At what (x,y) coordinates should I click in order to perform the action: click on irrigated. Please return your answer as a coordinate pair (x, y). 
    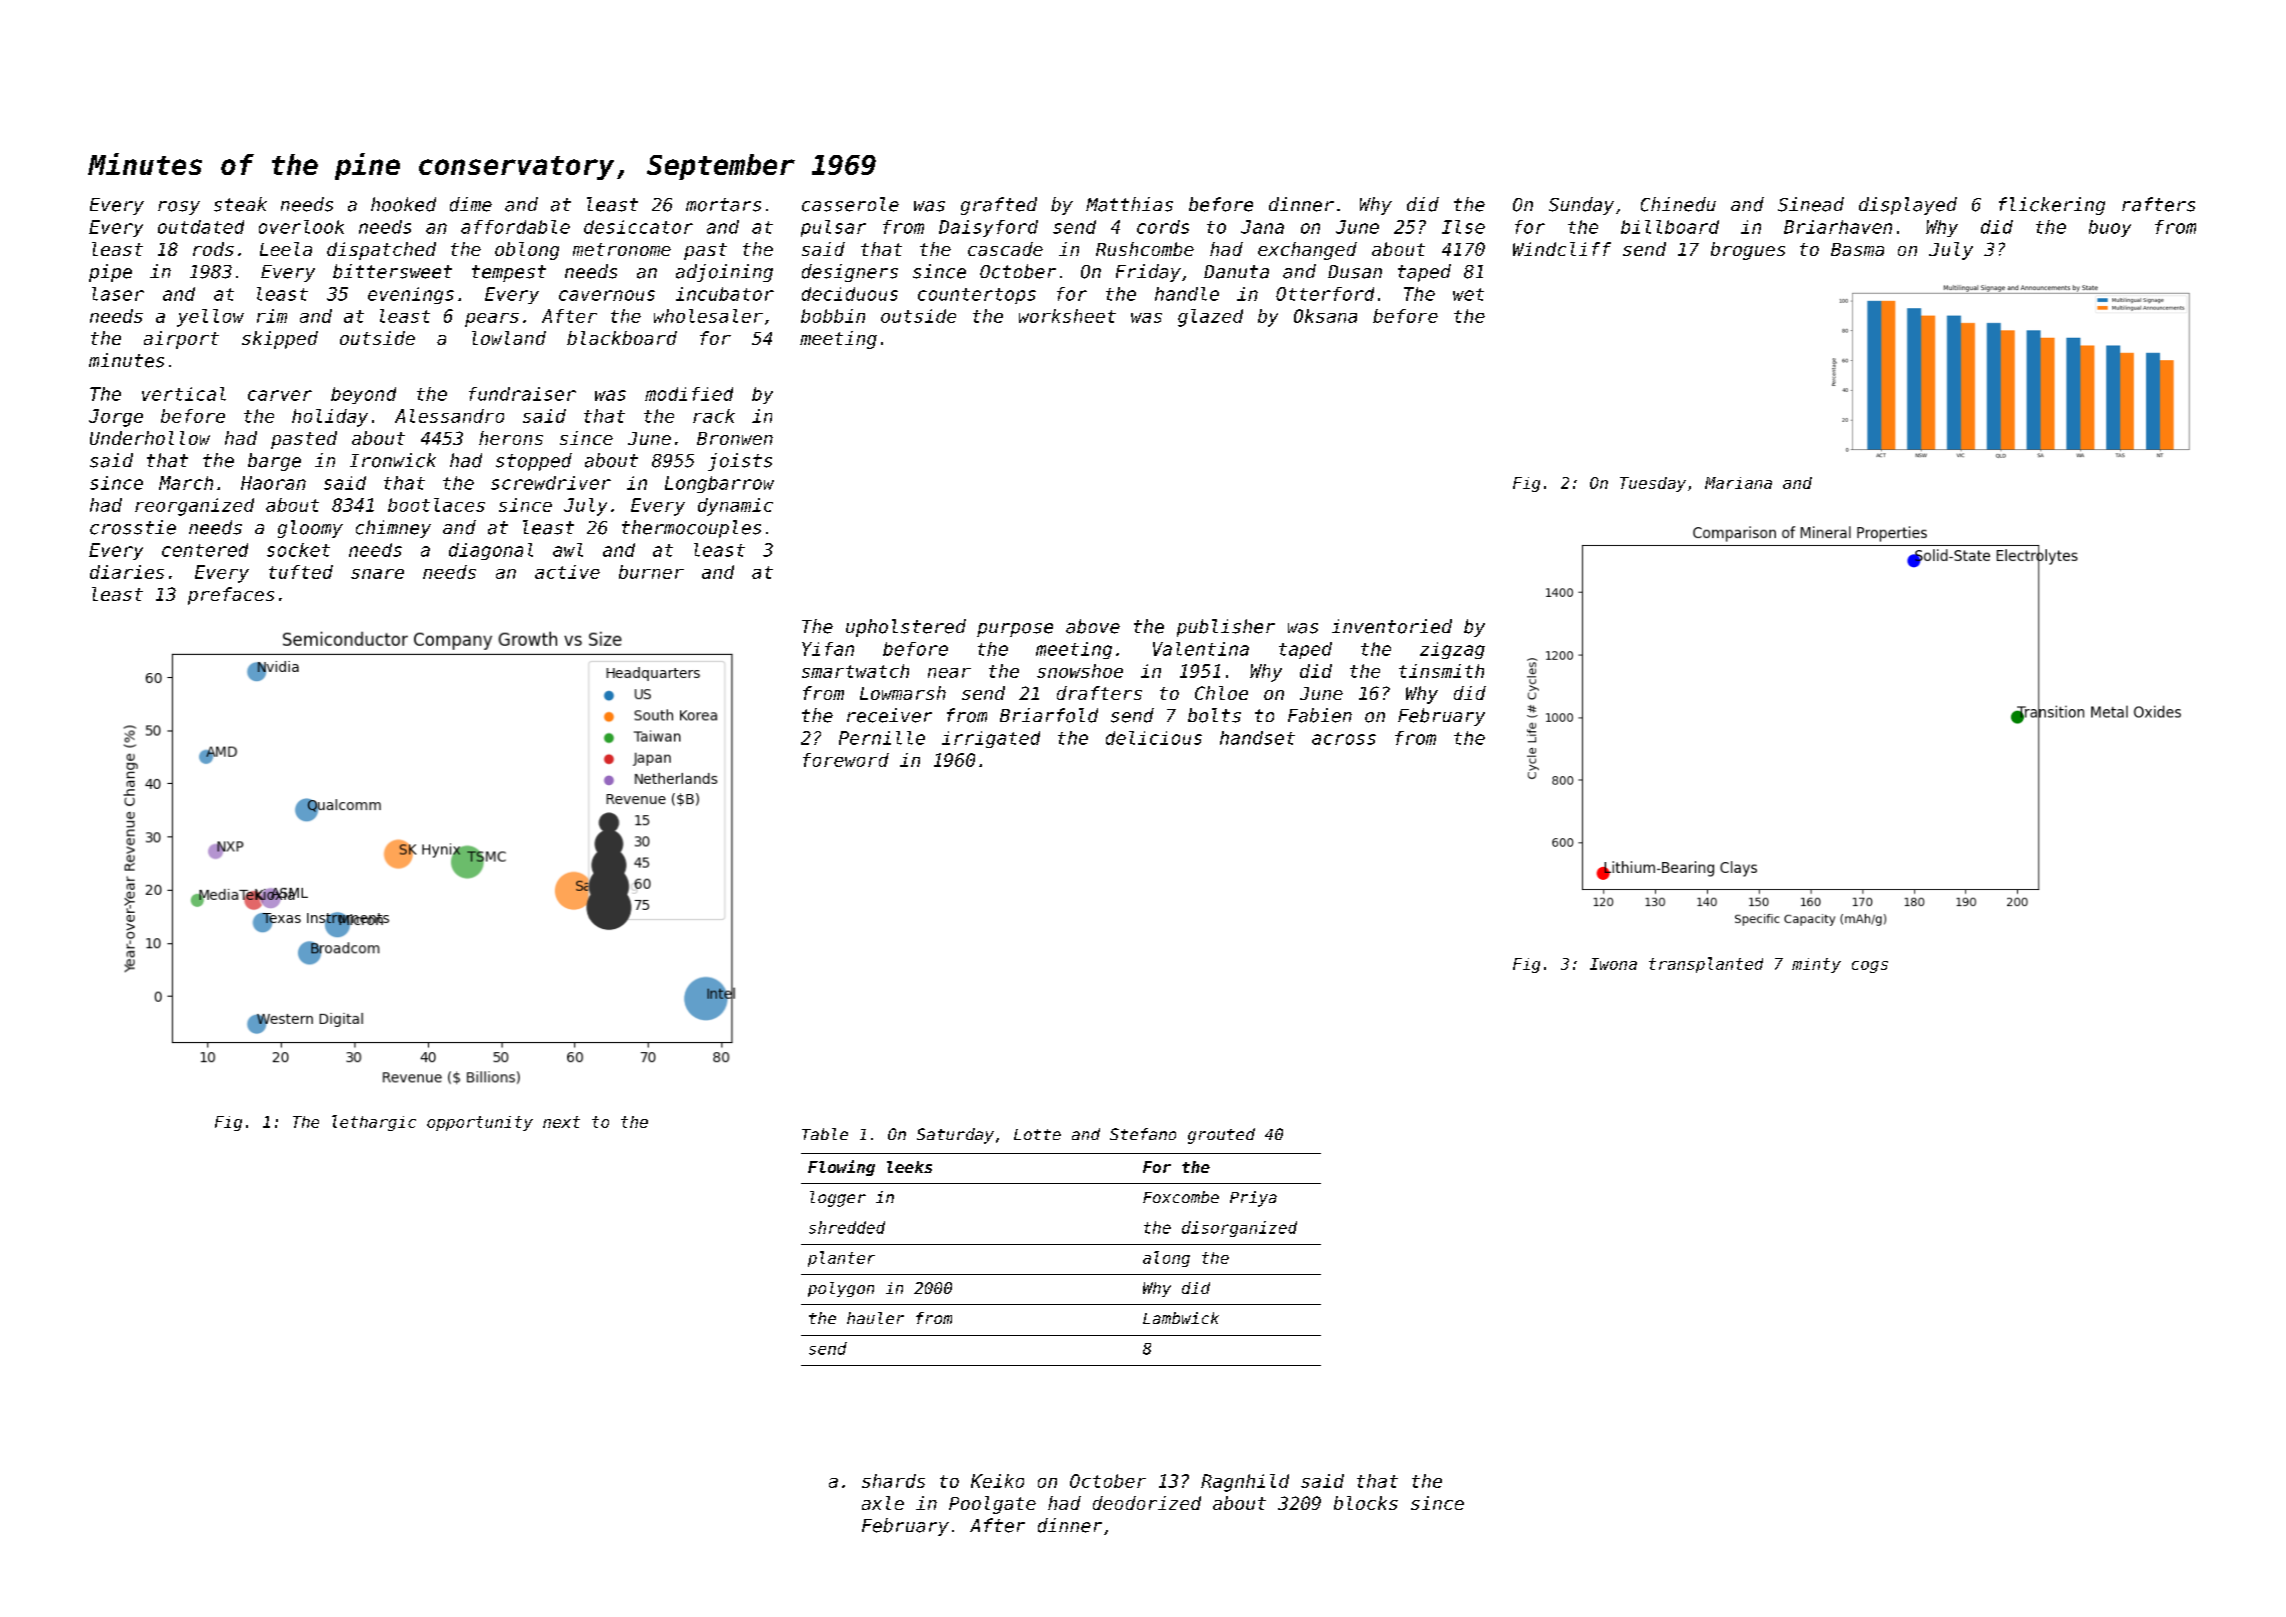
    Looking at the image, I should click on (991, 739).
